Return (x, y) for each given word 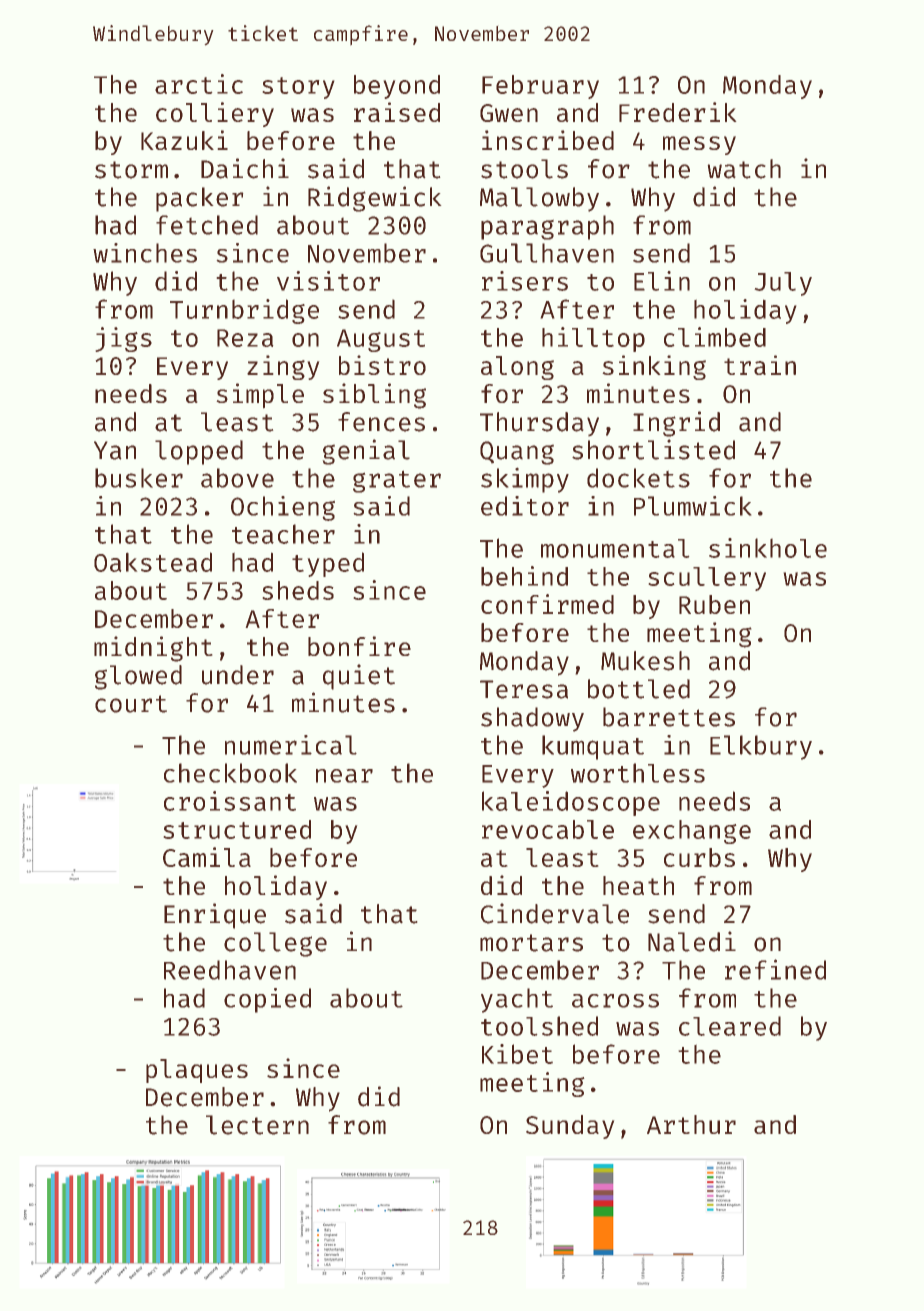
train (760, 365)
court (131, 704)
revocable (548, 829)
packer (200, 199)
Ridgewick (375, 199)
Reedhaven (230, 970)
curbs (699, 857)
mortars (531, 943)
